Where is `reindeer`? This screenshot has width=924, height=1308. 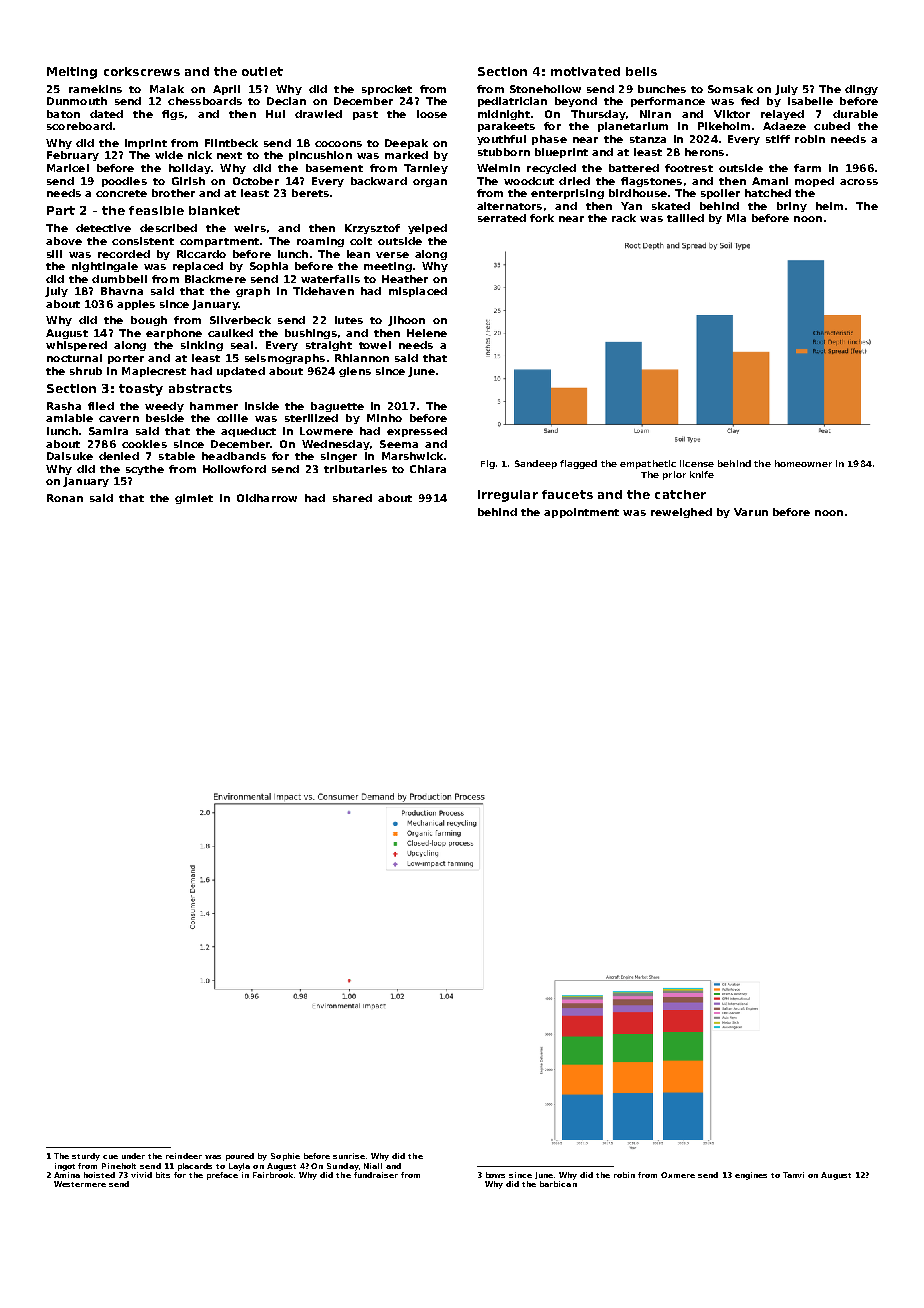 reindeer is located at coordinates (184, 1156).
